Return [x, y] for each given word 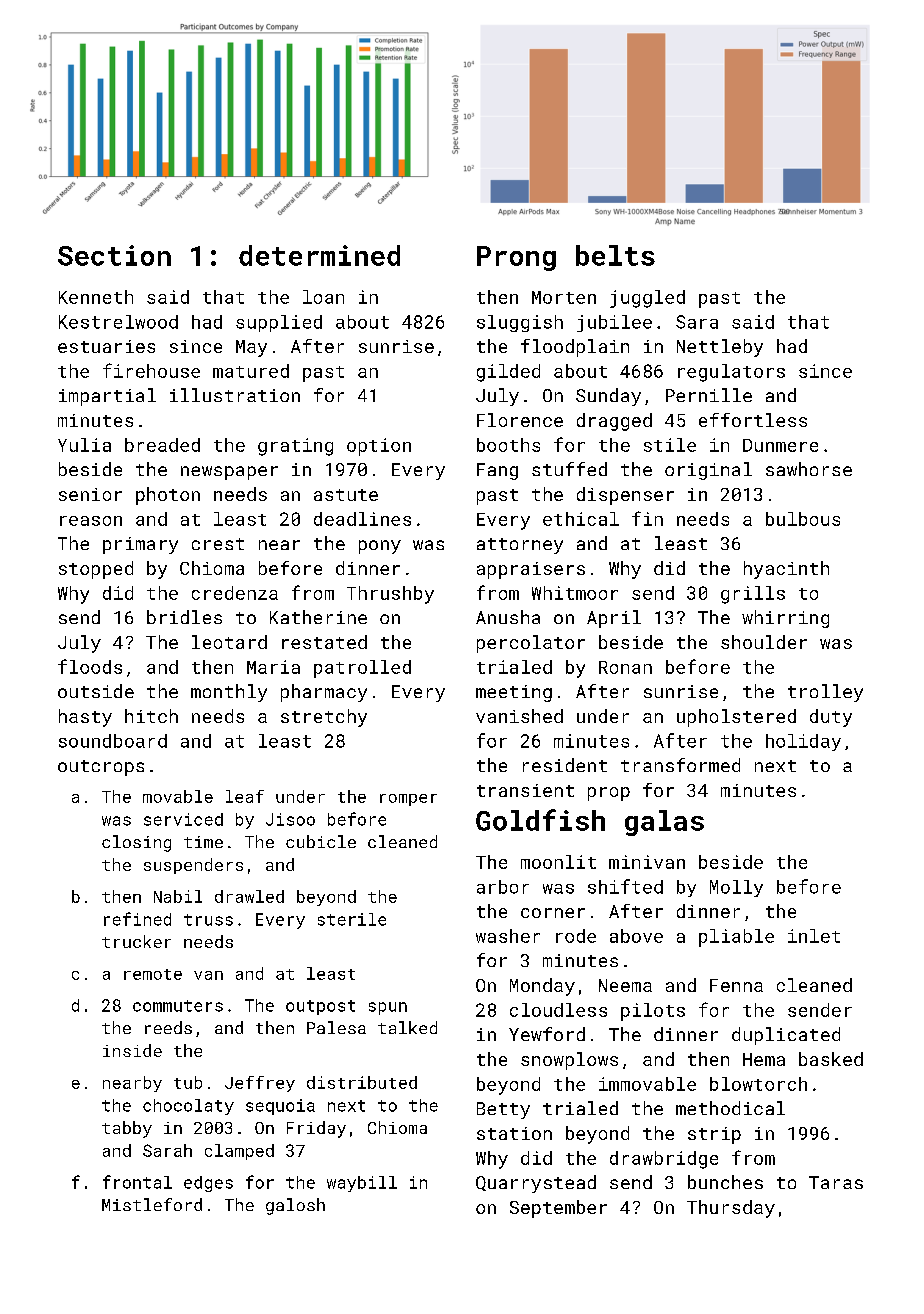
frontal [137, 1182]
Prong [516, 258]
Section [114, 255]
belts [615, 255]
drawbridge [664, 1160]
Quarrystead [536, 1184]
